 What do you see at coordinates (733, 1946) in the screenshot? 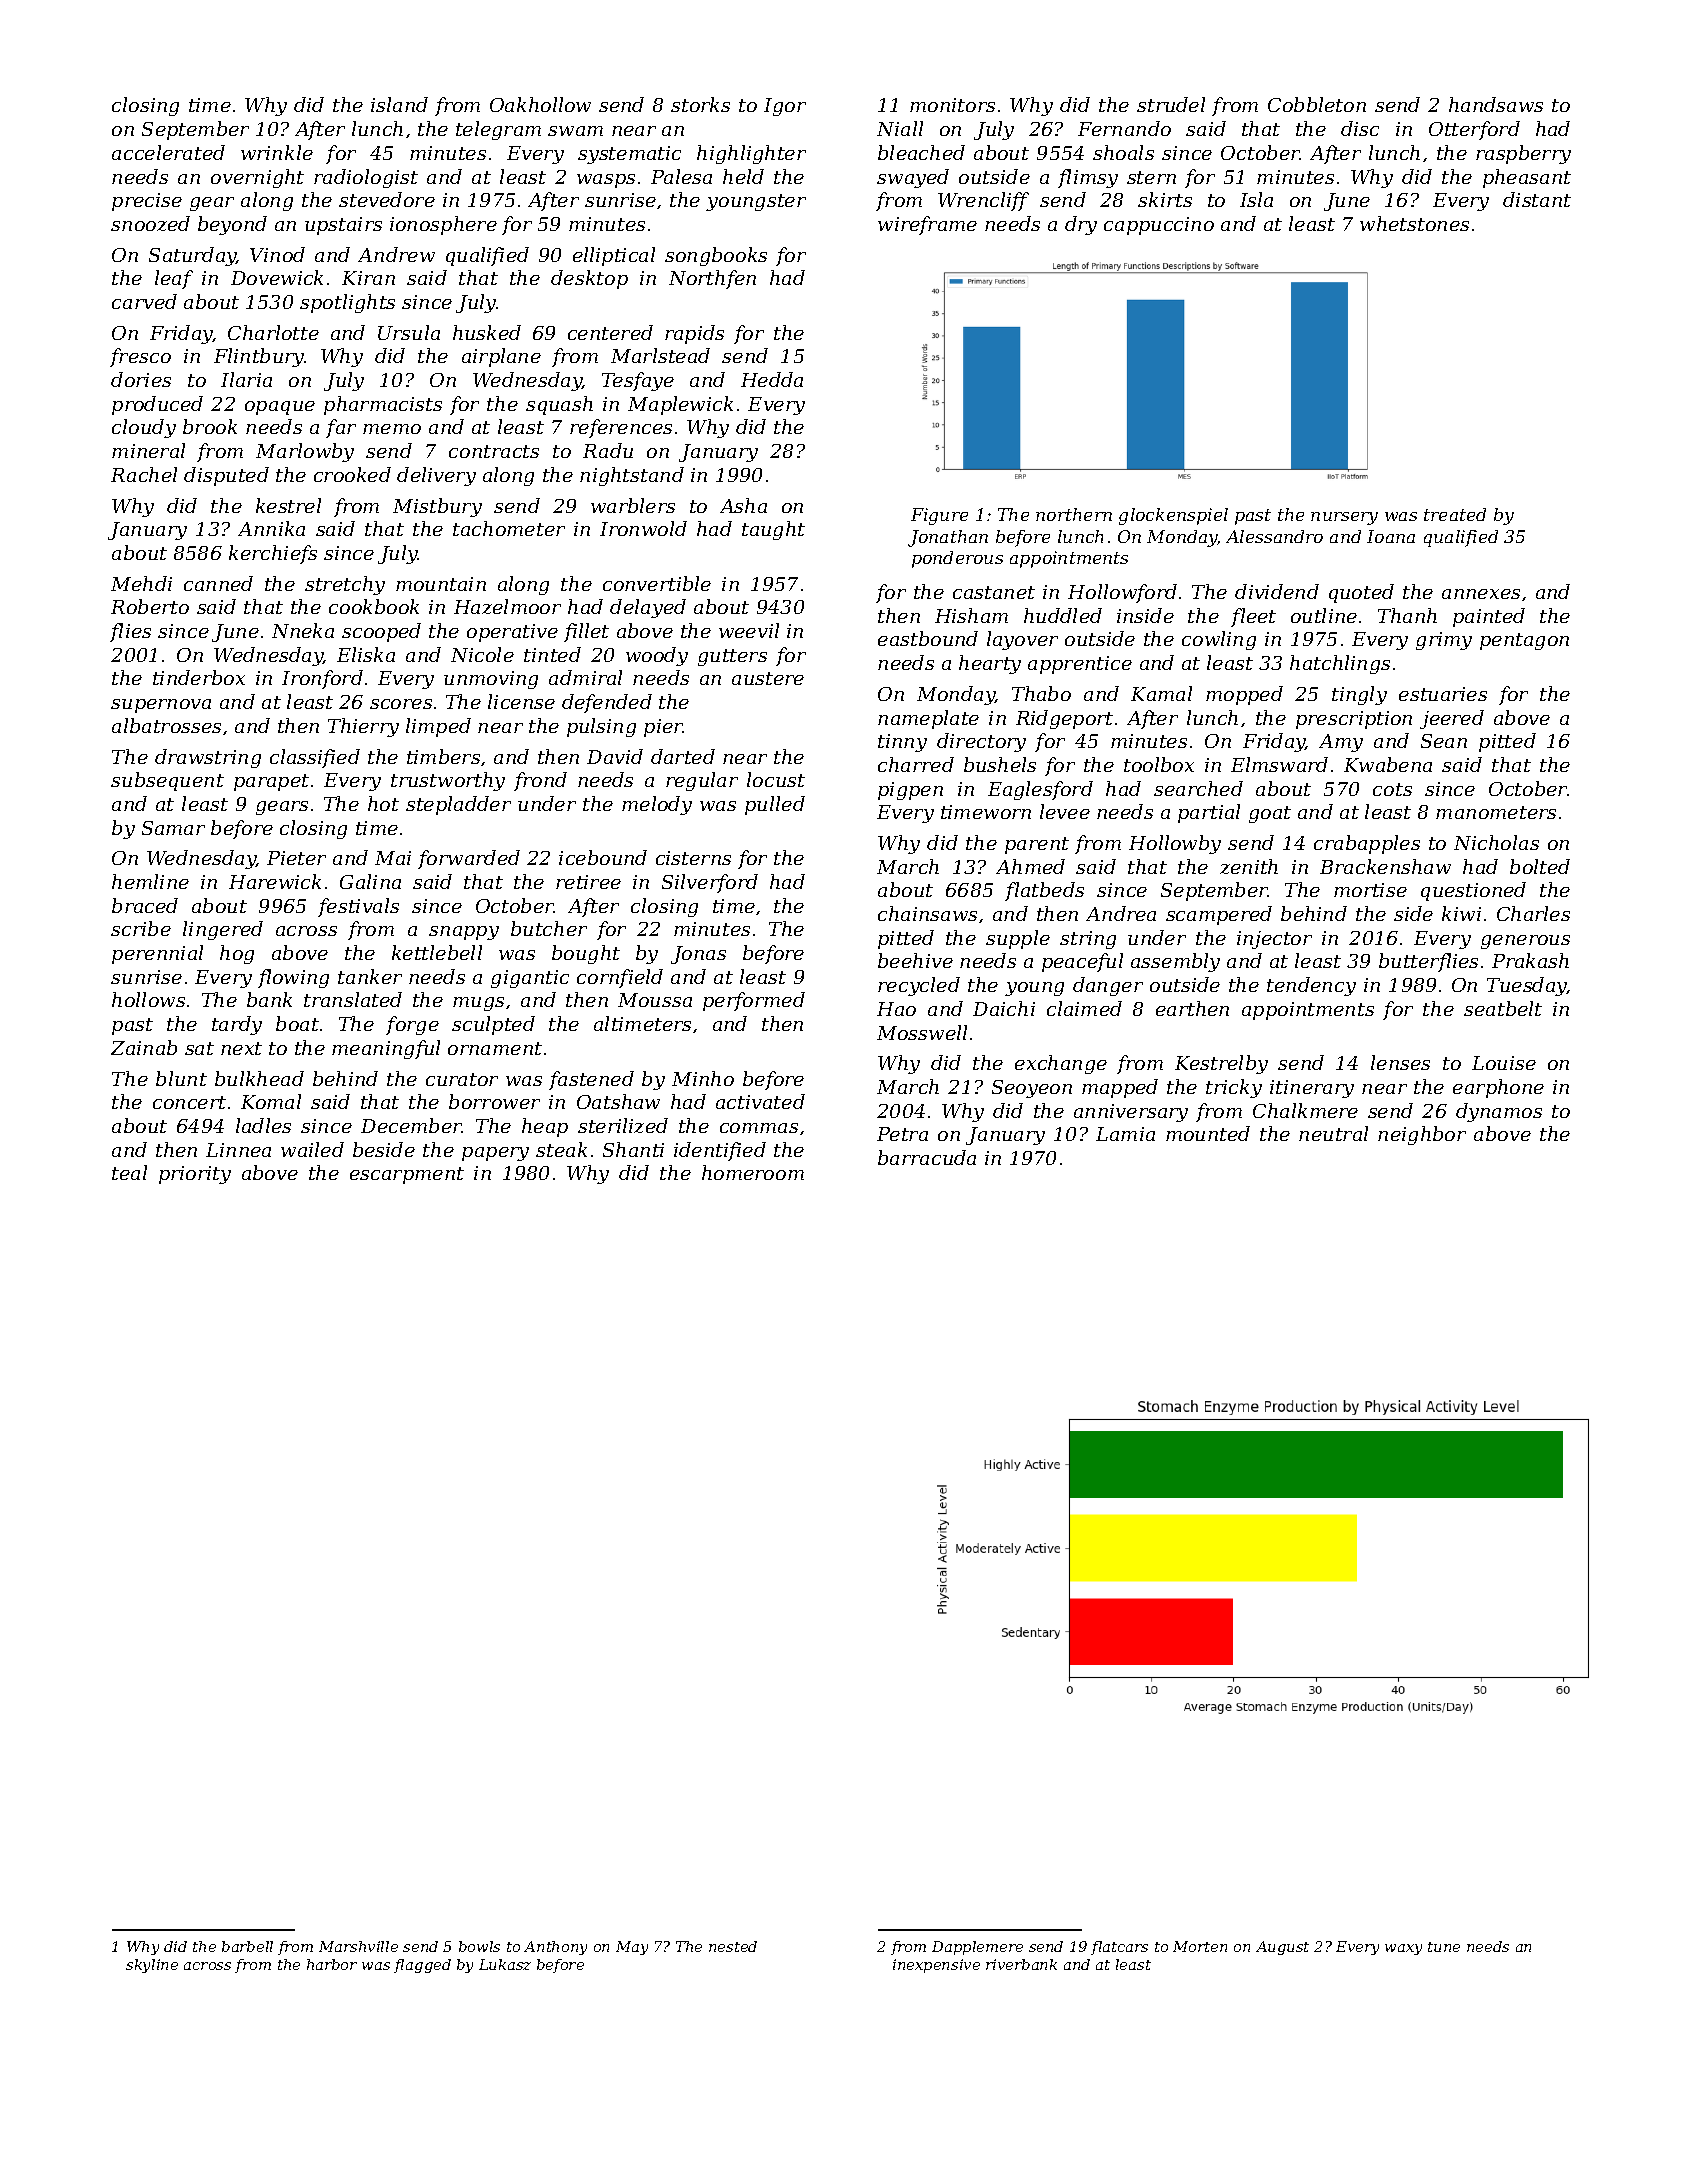
I see `nested` at bounding box center [733, 1946].
